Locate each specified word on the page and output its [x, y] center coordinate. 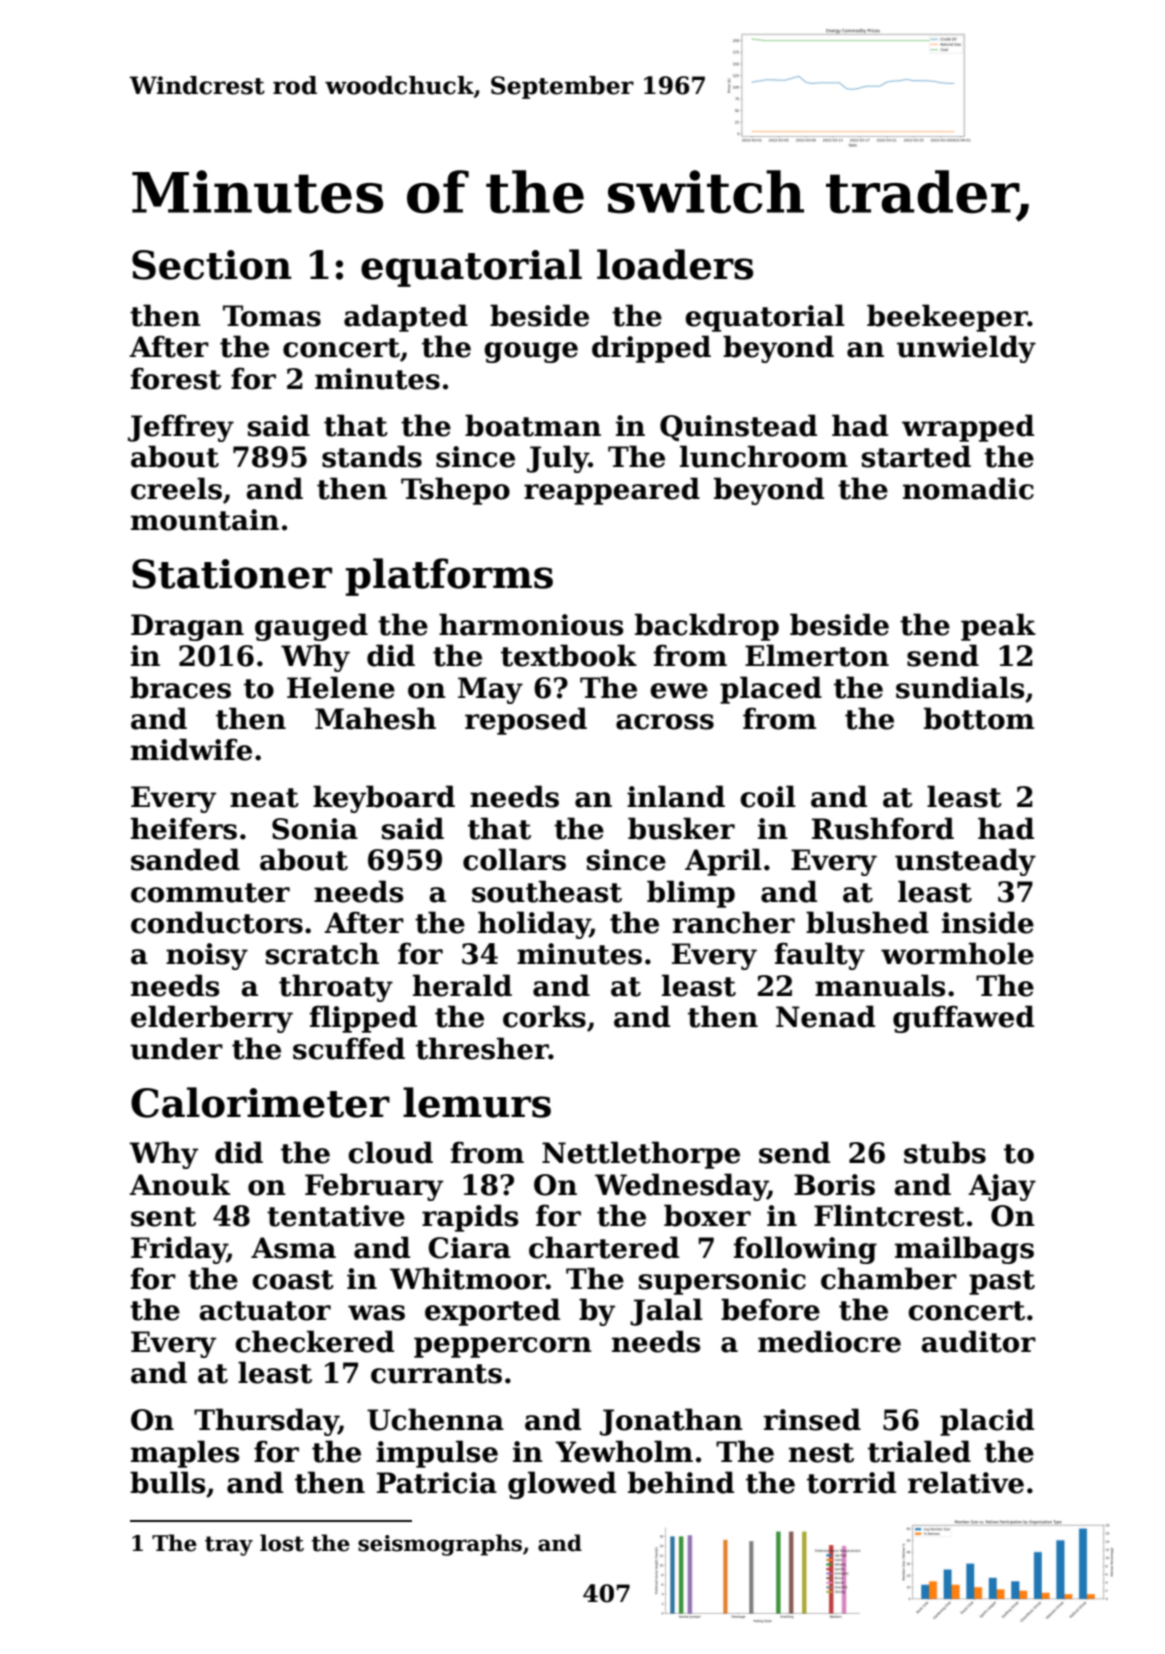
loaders [675, 264]
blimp [691, 894]
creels [176, 488]
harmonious [531, 624]
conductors [217, 922]
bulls [167, 1482]
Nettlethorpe [641, 1155]
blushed [867, 922]
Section [212, 265]
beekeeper [947, 318]
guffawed [963, 1019]
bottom [979, 718]
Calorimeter [260, 1102]
